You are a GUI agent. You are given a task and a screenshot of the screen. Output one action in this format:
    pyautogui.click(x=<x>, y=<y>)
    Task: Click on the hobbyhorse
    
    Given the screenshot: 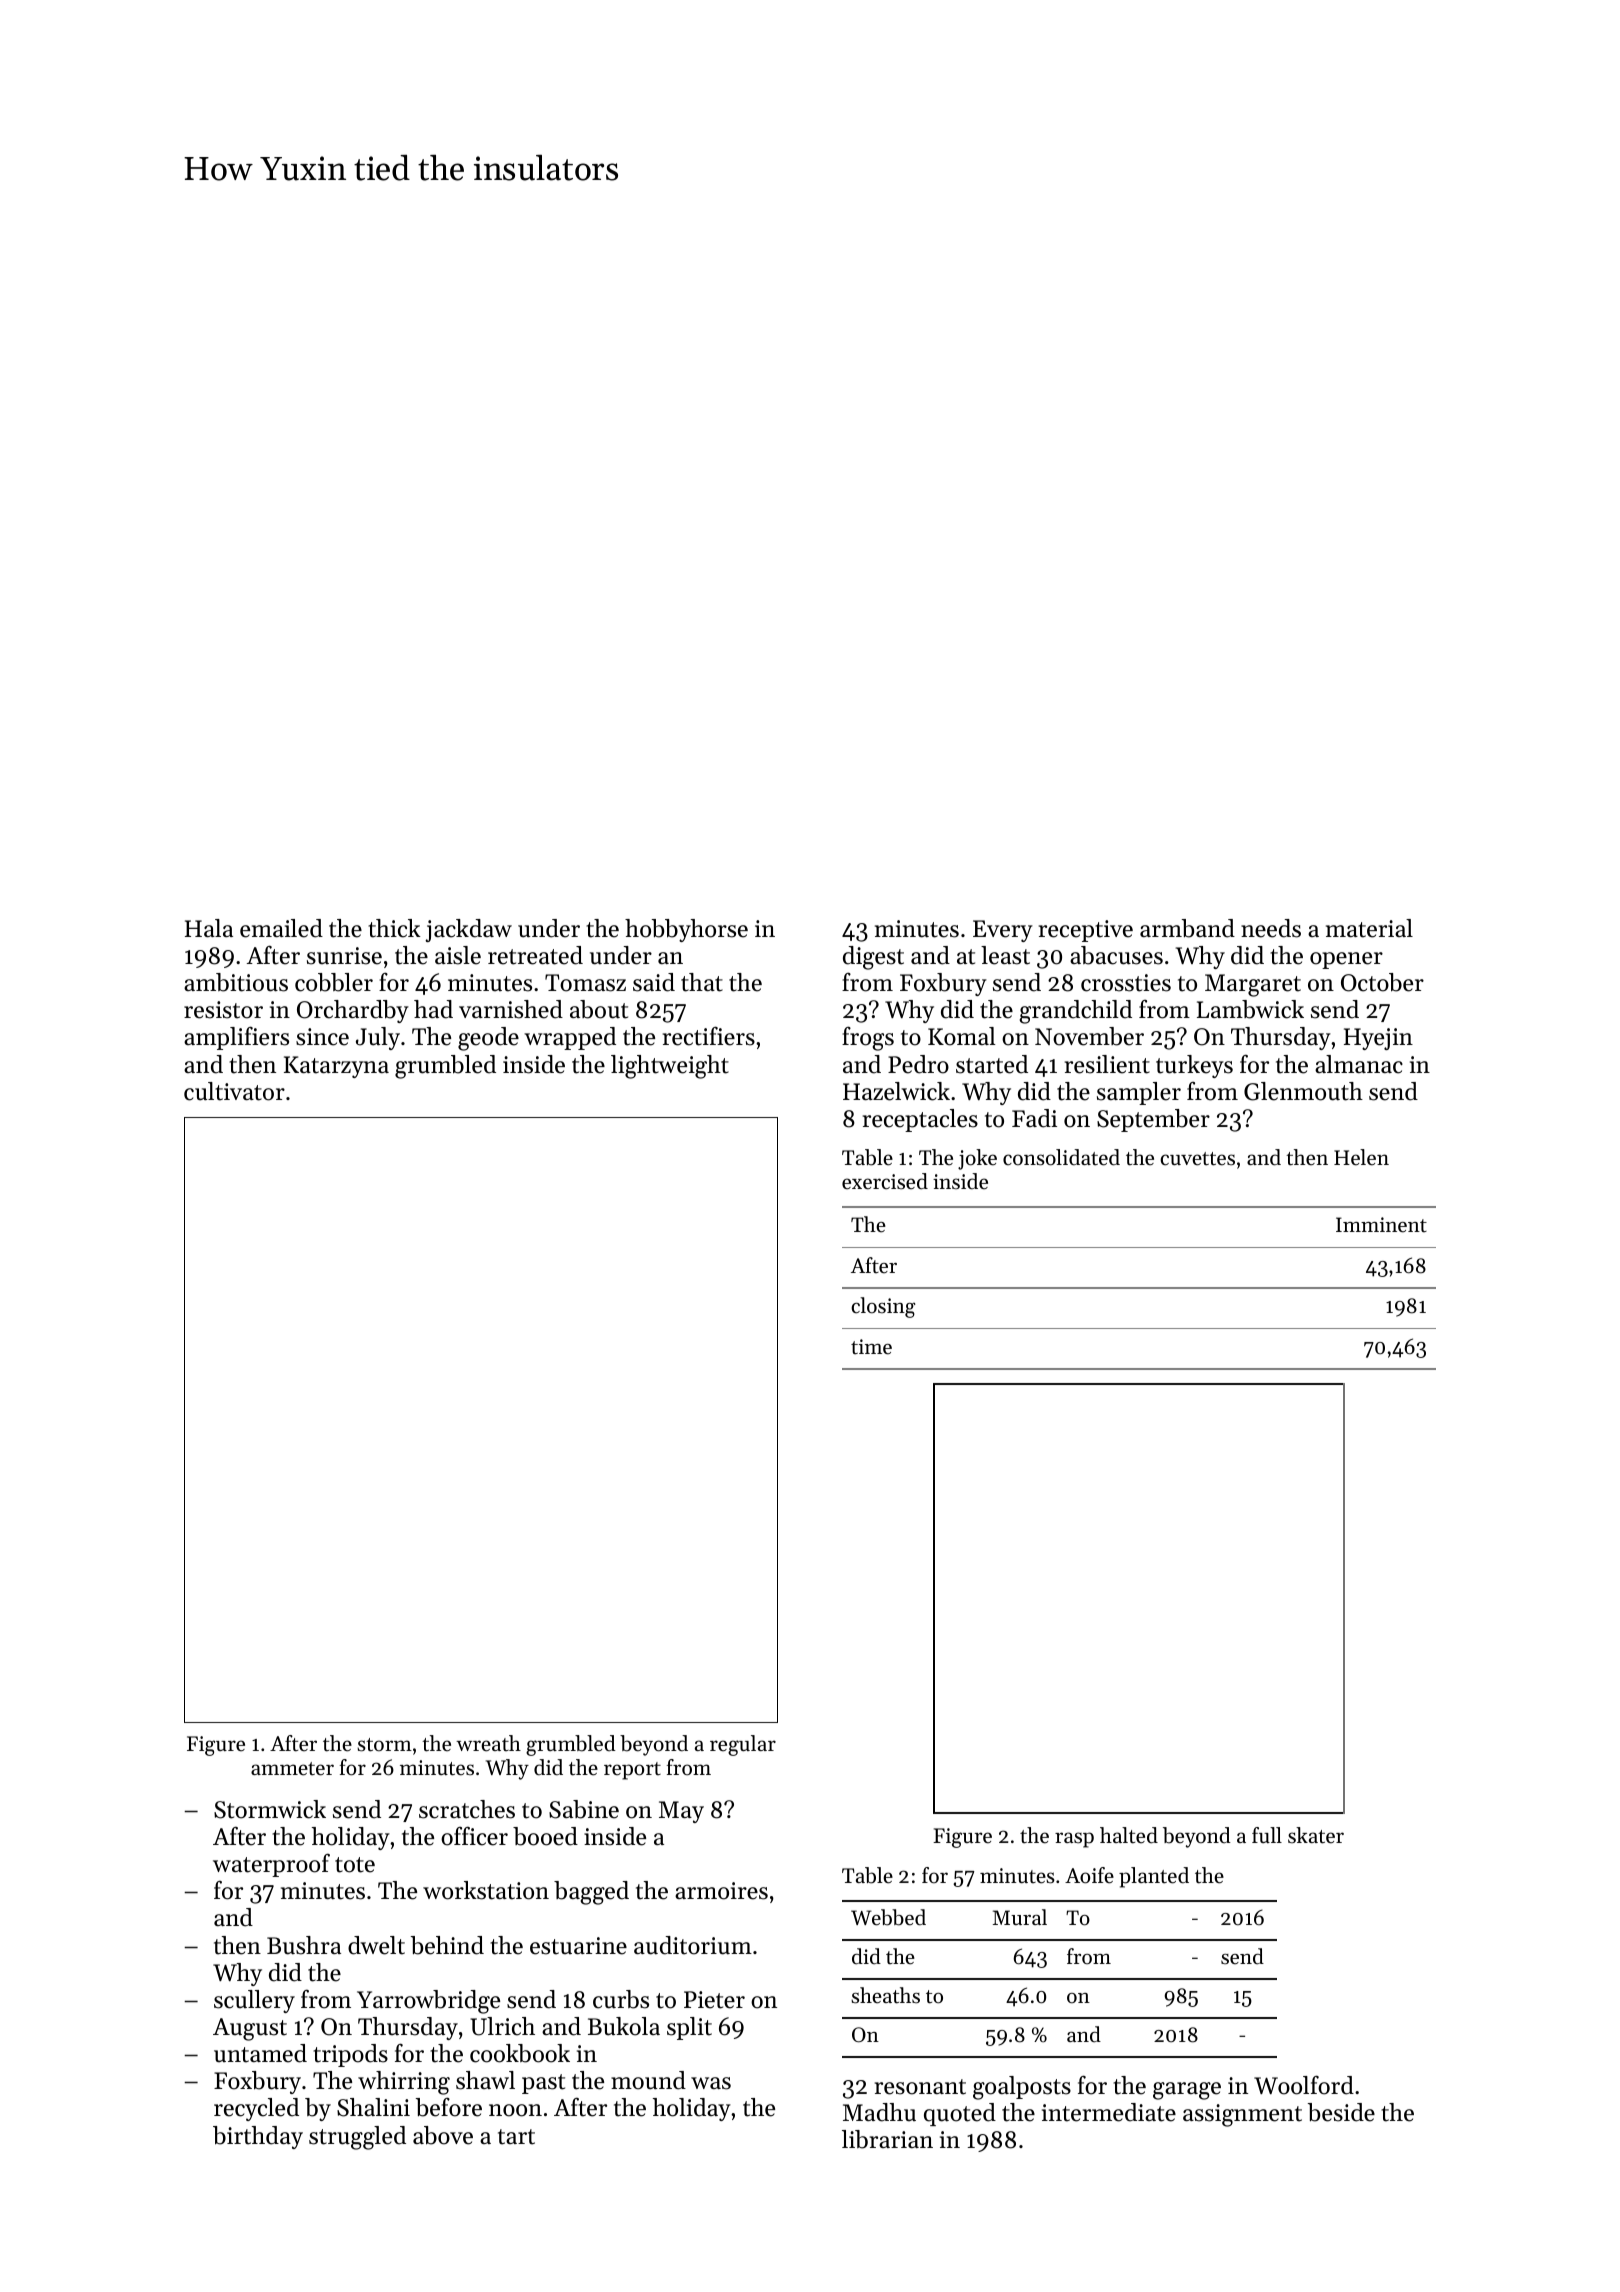 What is the action you would take?
    pyautogui.click(x=686, y=930)
